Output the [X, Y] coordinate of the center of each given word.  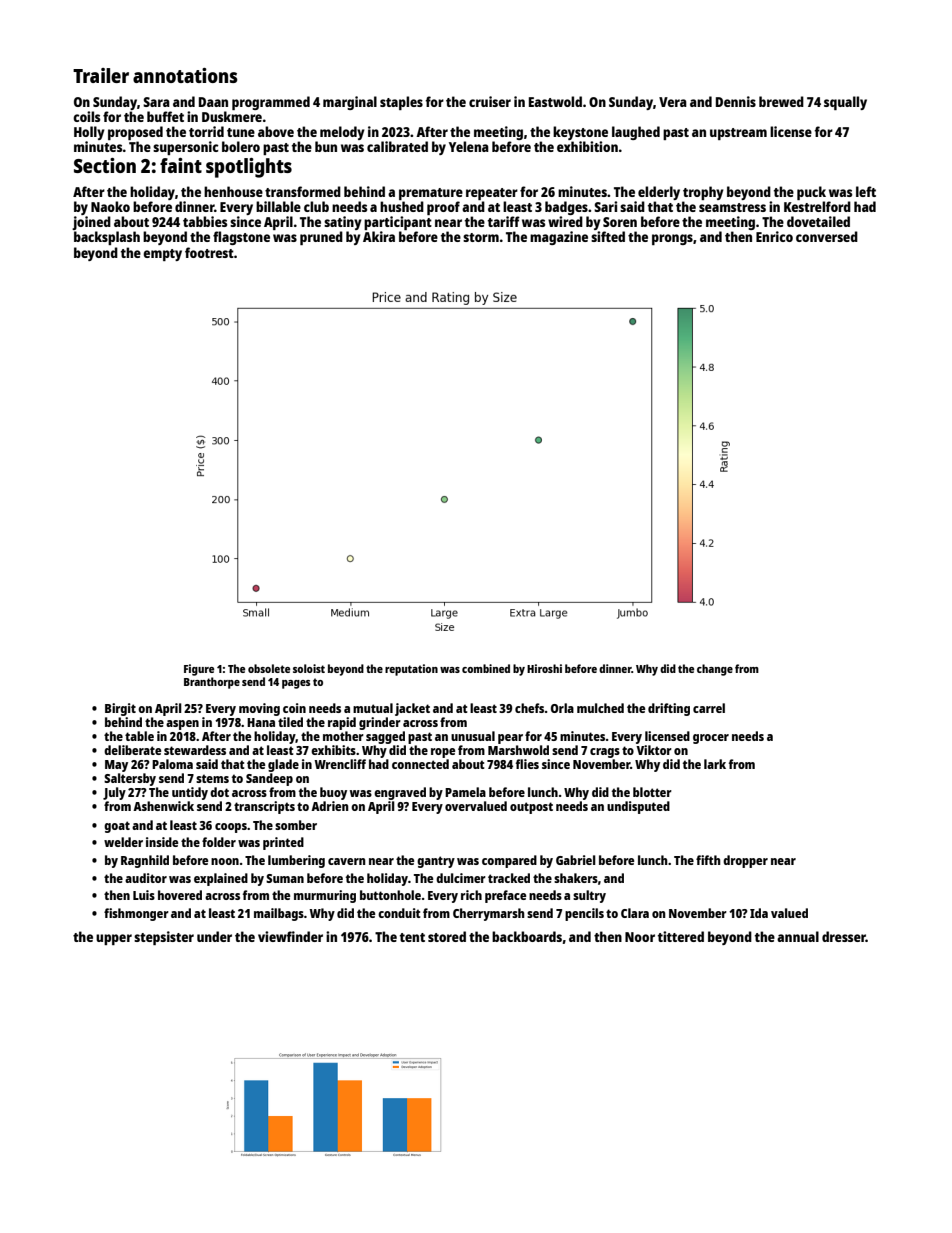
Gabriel [576, 860]
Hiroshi [544, 668]
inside [162, 842]
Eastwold [555, 101]
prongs [672, 239]
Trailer [101, 75]
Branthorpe [212, 683]
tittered [681, 936]
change [715, 670]
